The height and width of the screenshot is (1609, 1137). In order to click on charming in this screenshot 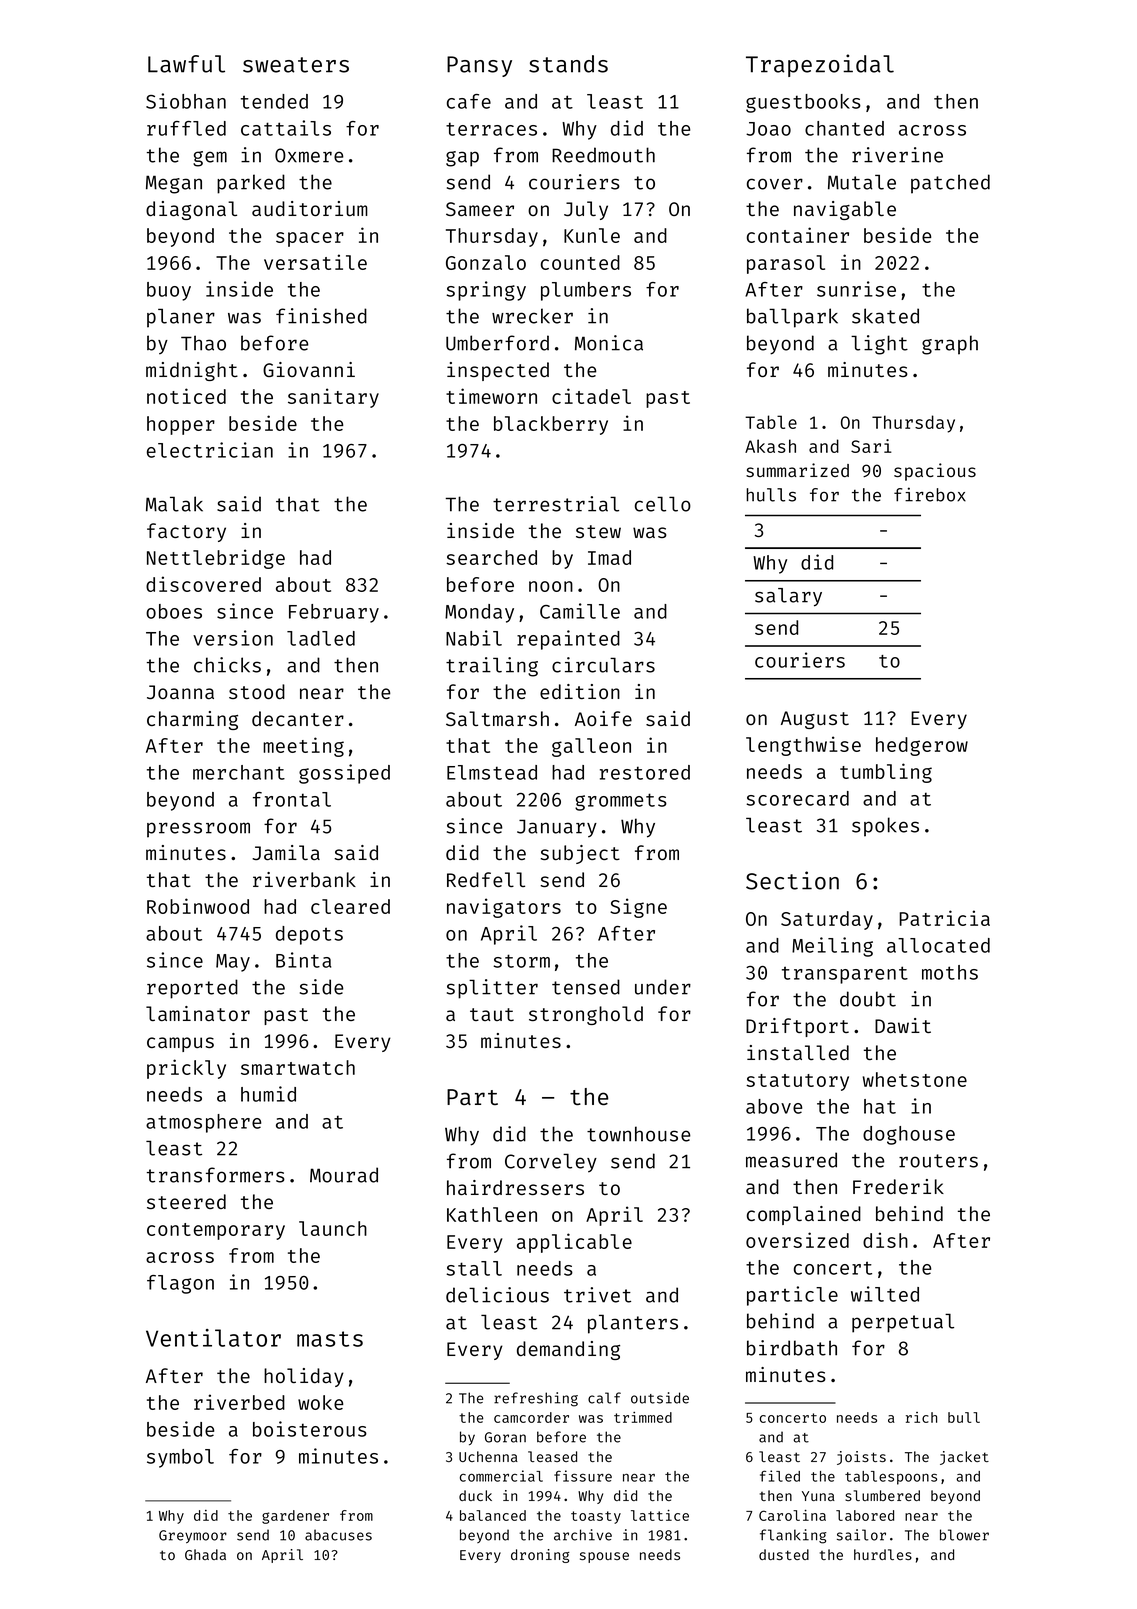, I will do `click(192, 720)`.
